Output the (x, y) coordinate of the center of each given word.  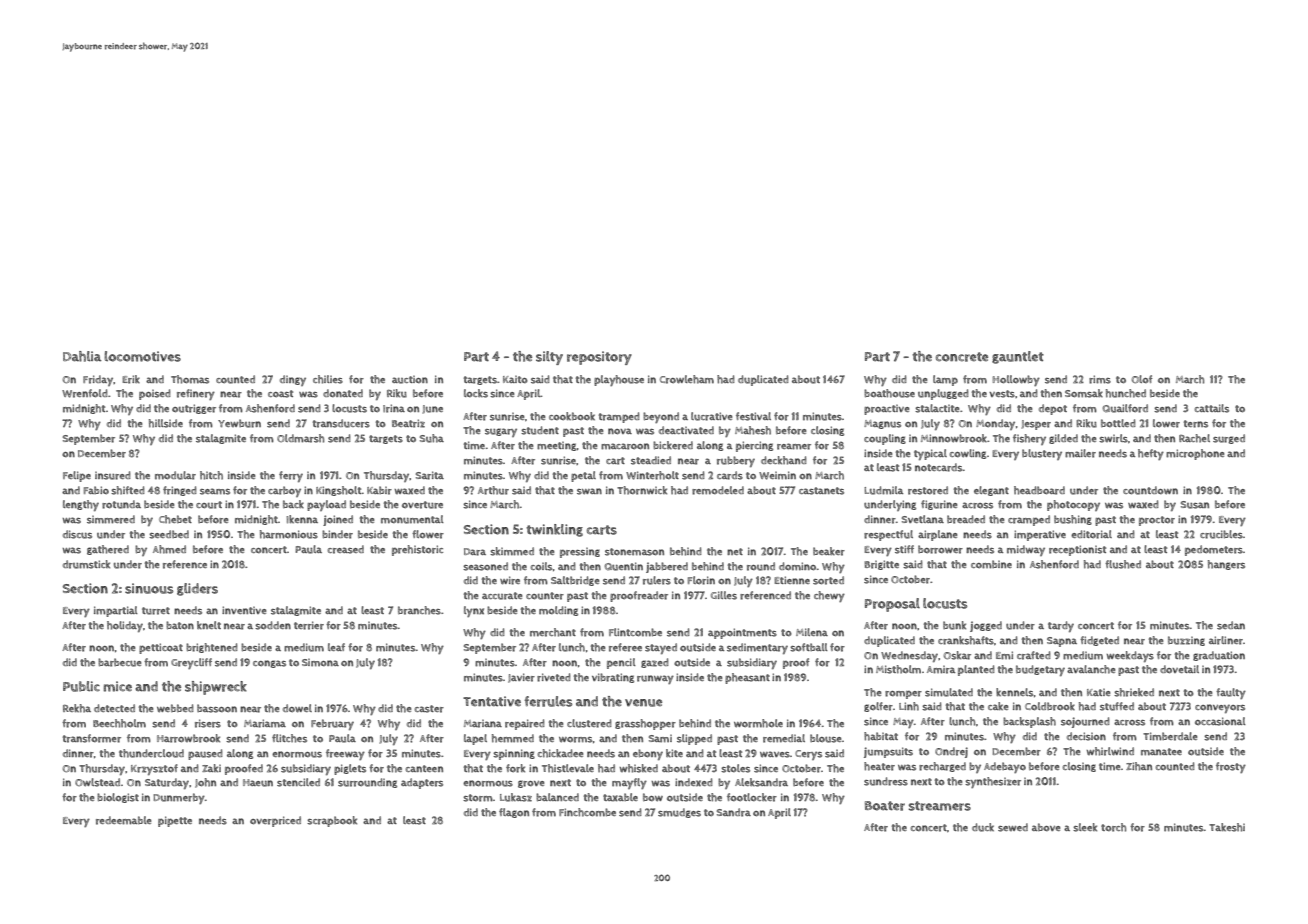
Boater (885, 806)
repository (599, 358)
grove (531, 784)
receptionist (1077, 550)
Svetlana (923, 519)
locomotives (142, 356)
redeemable (123, 820)
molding (558, 611)
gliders (197, 589)
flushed (1123, 564)
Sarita (430, 475)
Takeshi (1227, 827)
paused (205, 754)
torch (1113, 827)
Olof (1142, 379)
